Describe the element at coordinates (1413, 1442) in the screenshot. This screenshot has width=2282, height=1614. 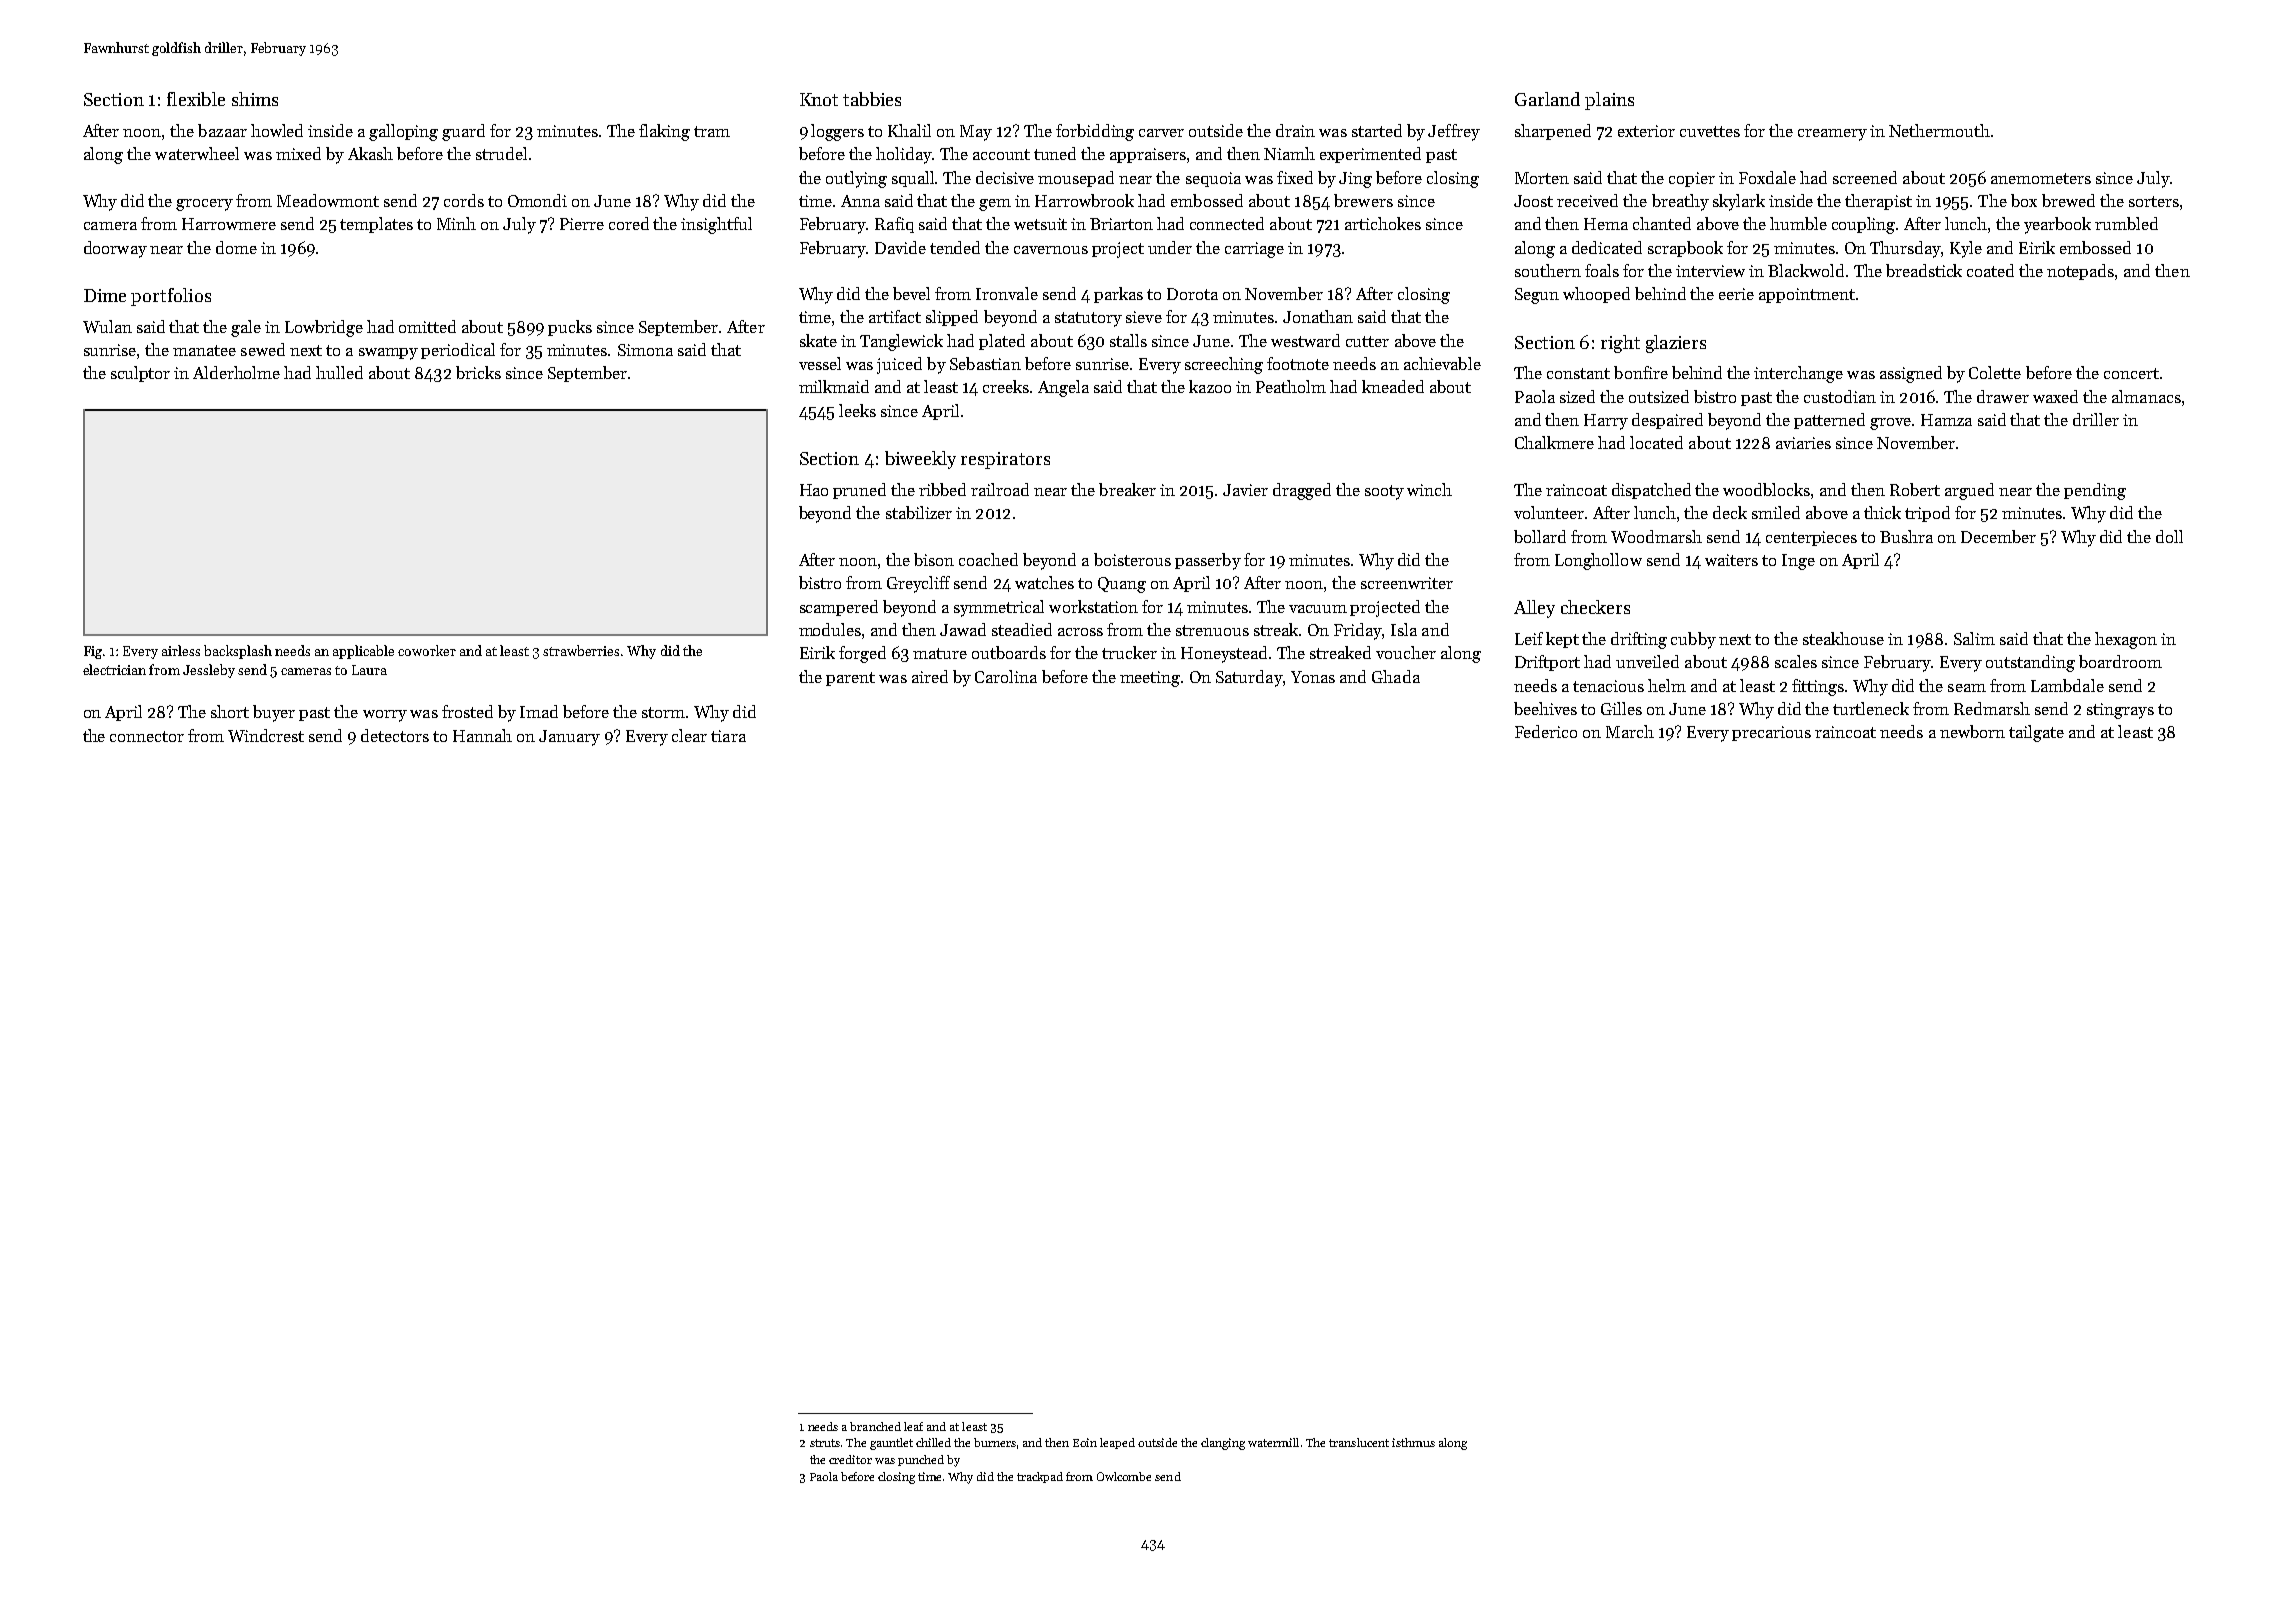
I see `isthmus` at that location.
